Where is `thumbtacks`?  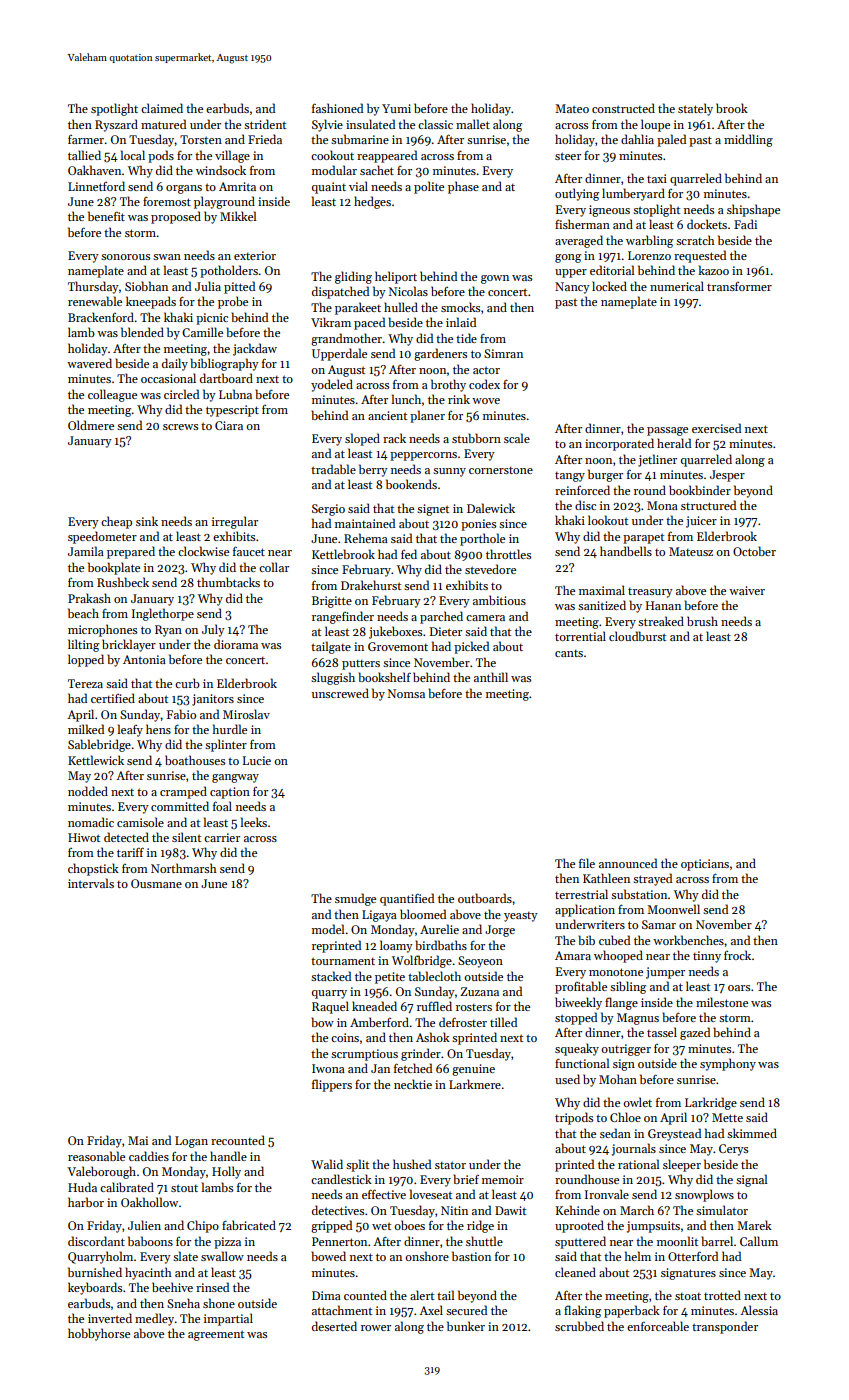 thumbtacks is located at coordinates (228, 582).
